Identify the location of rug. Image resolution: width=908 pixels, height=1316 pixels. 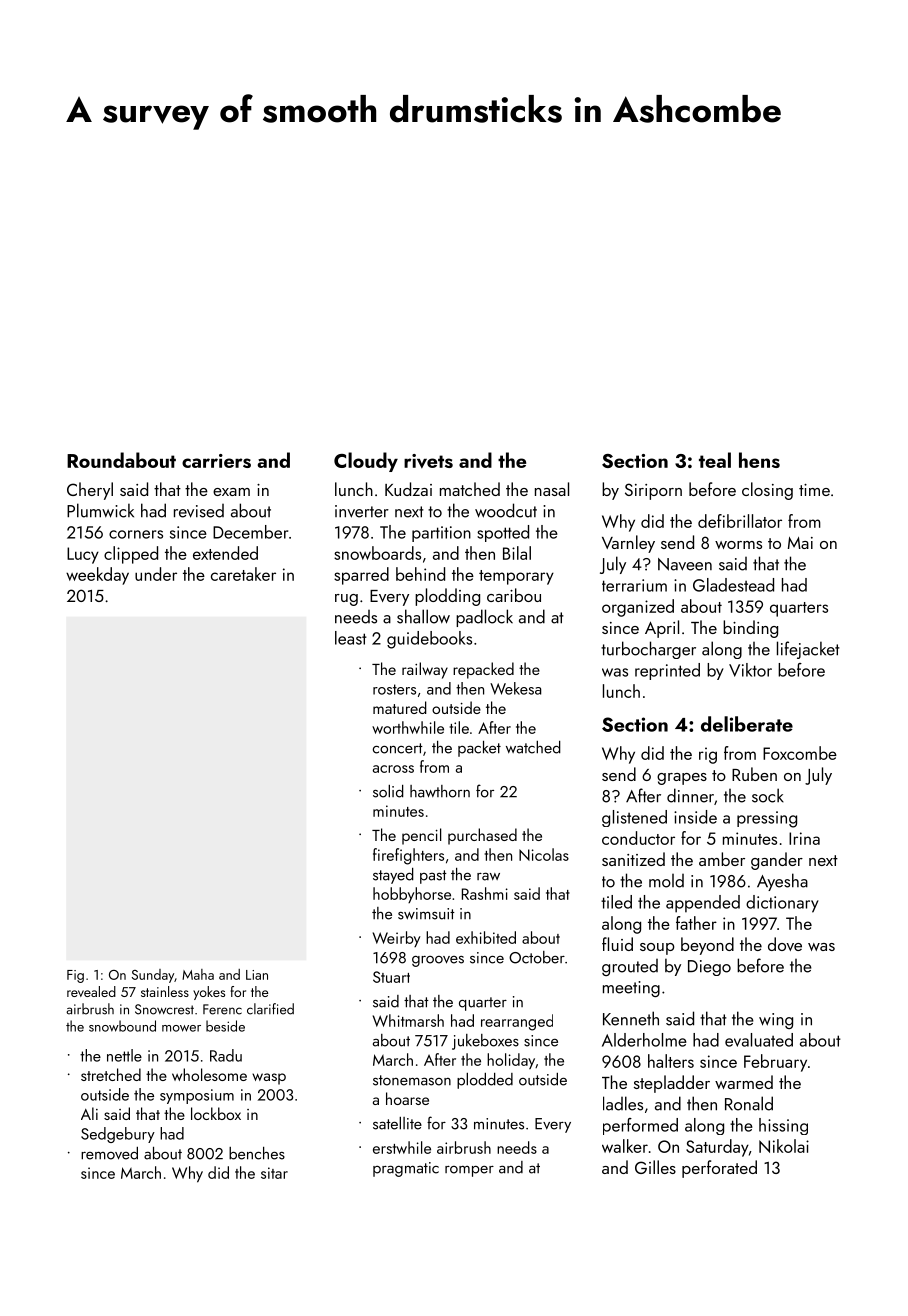
(346, 600).
